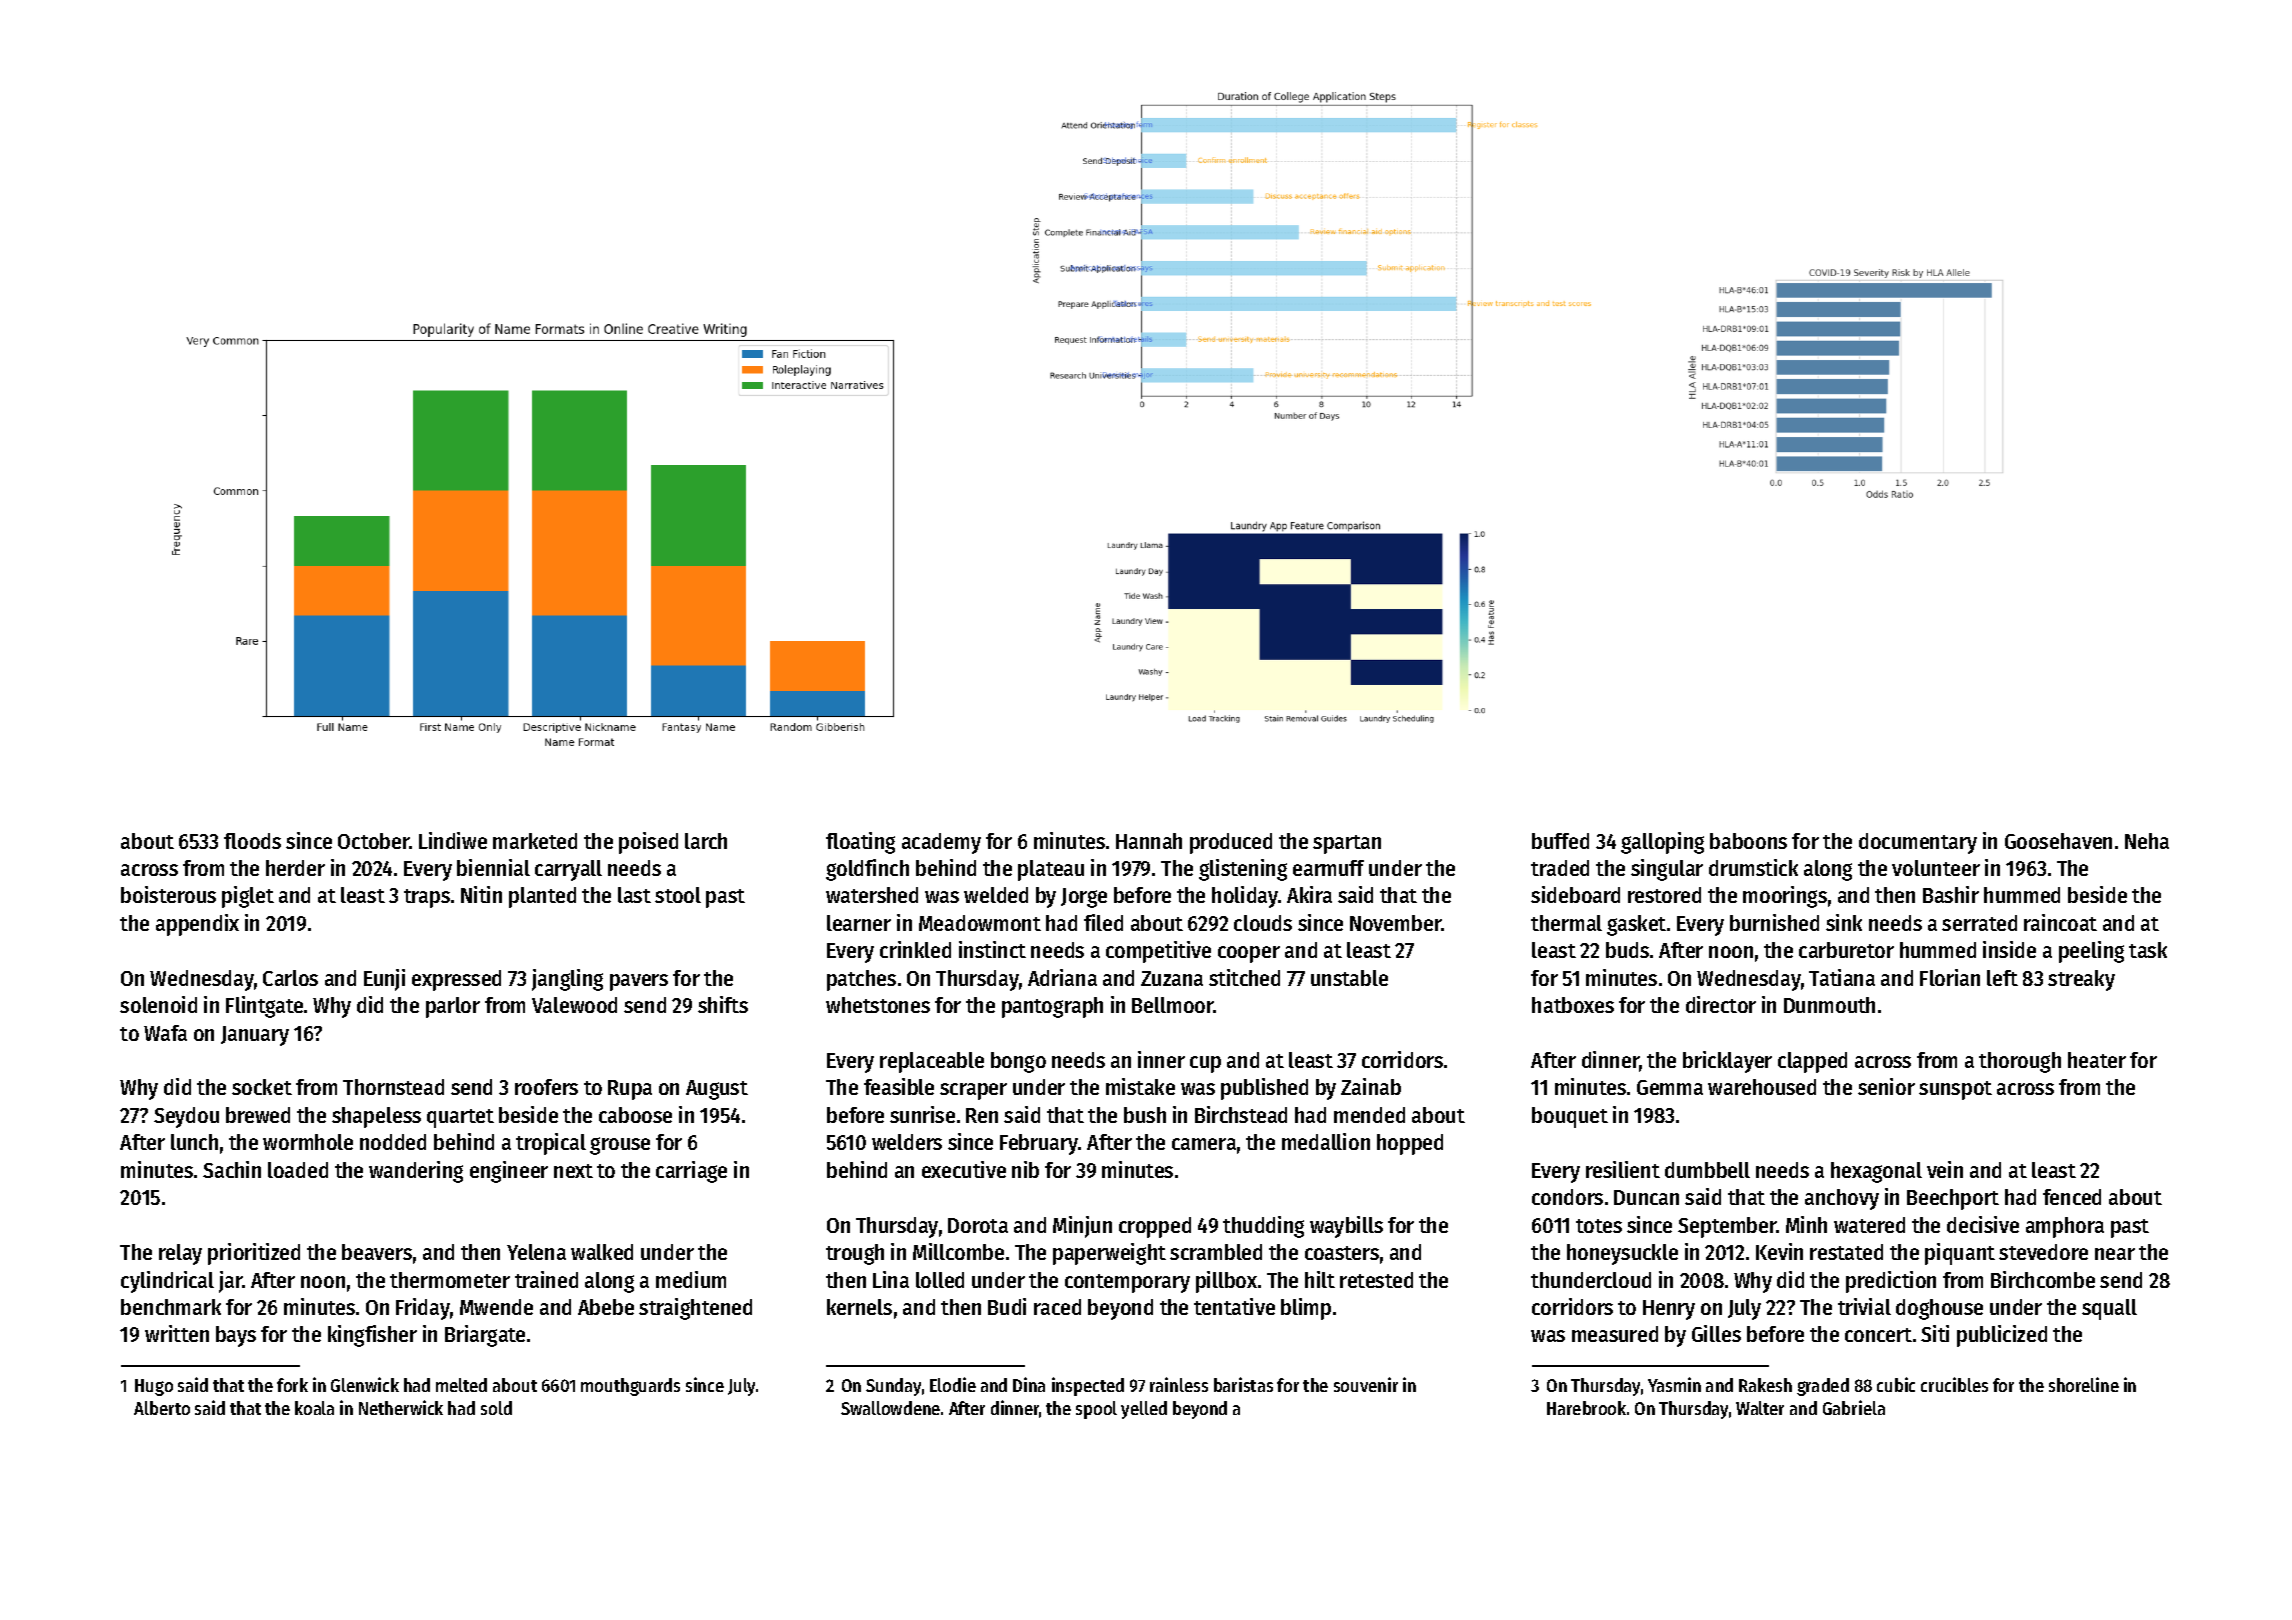  Describe the element at coordinates (393, 1142) in the screenshot. I see `nodded` at that location.
